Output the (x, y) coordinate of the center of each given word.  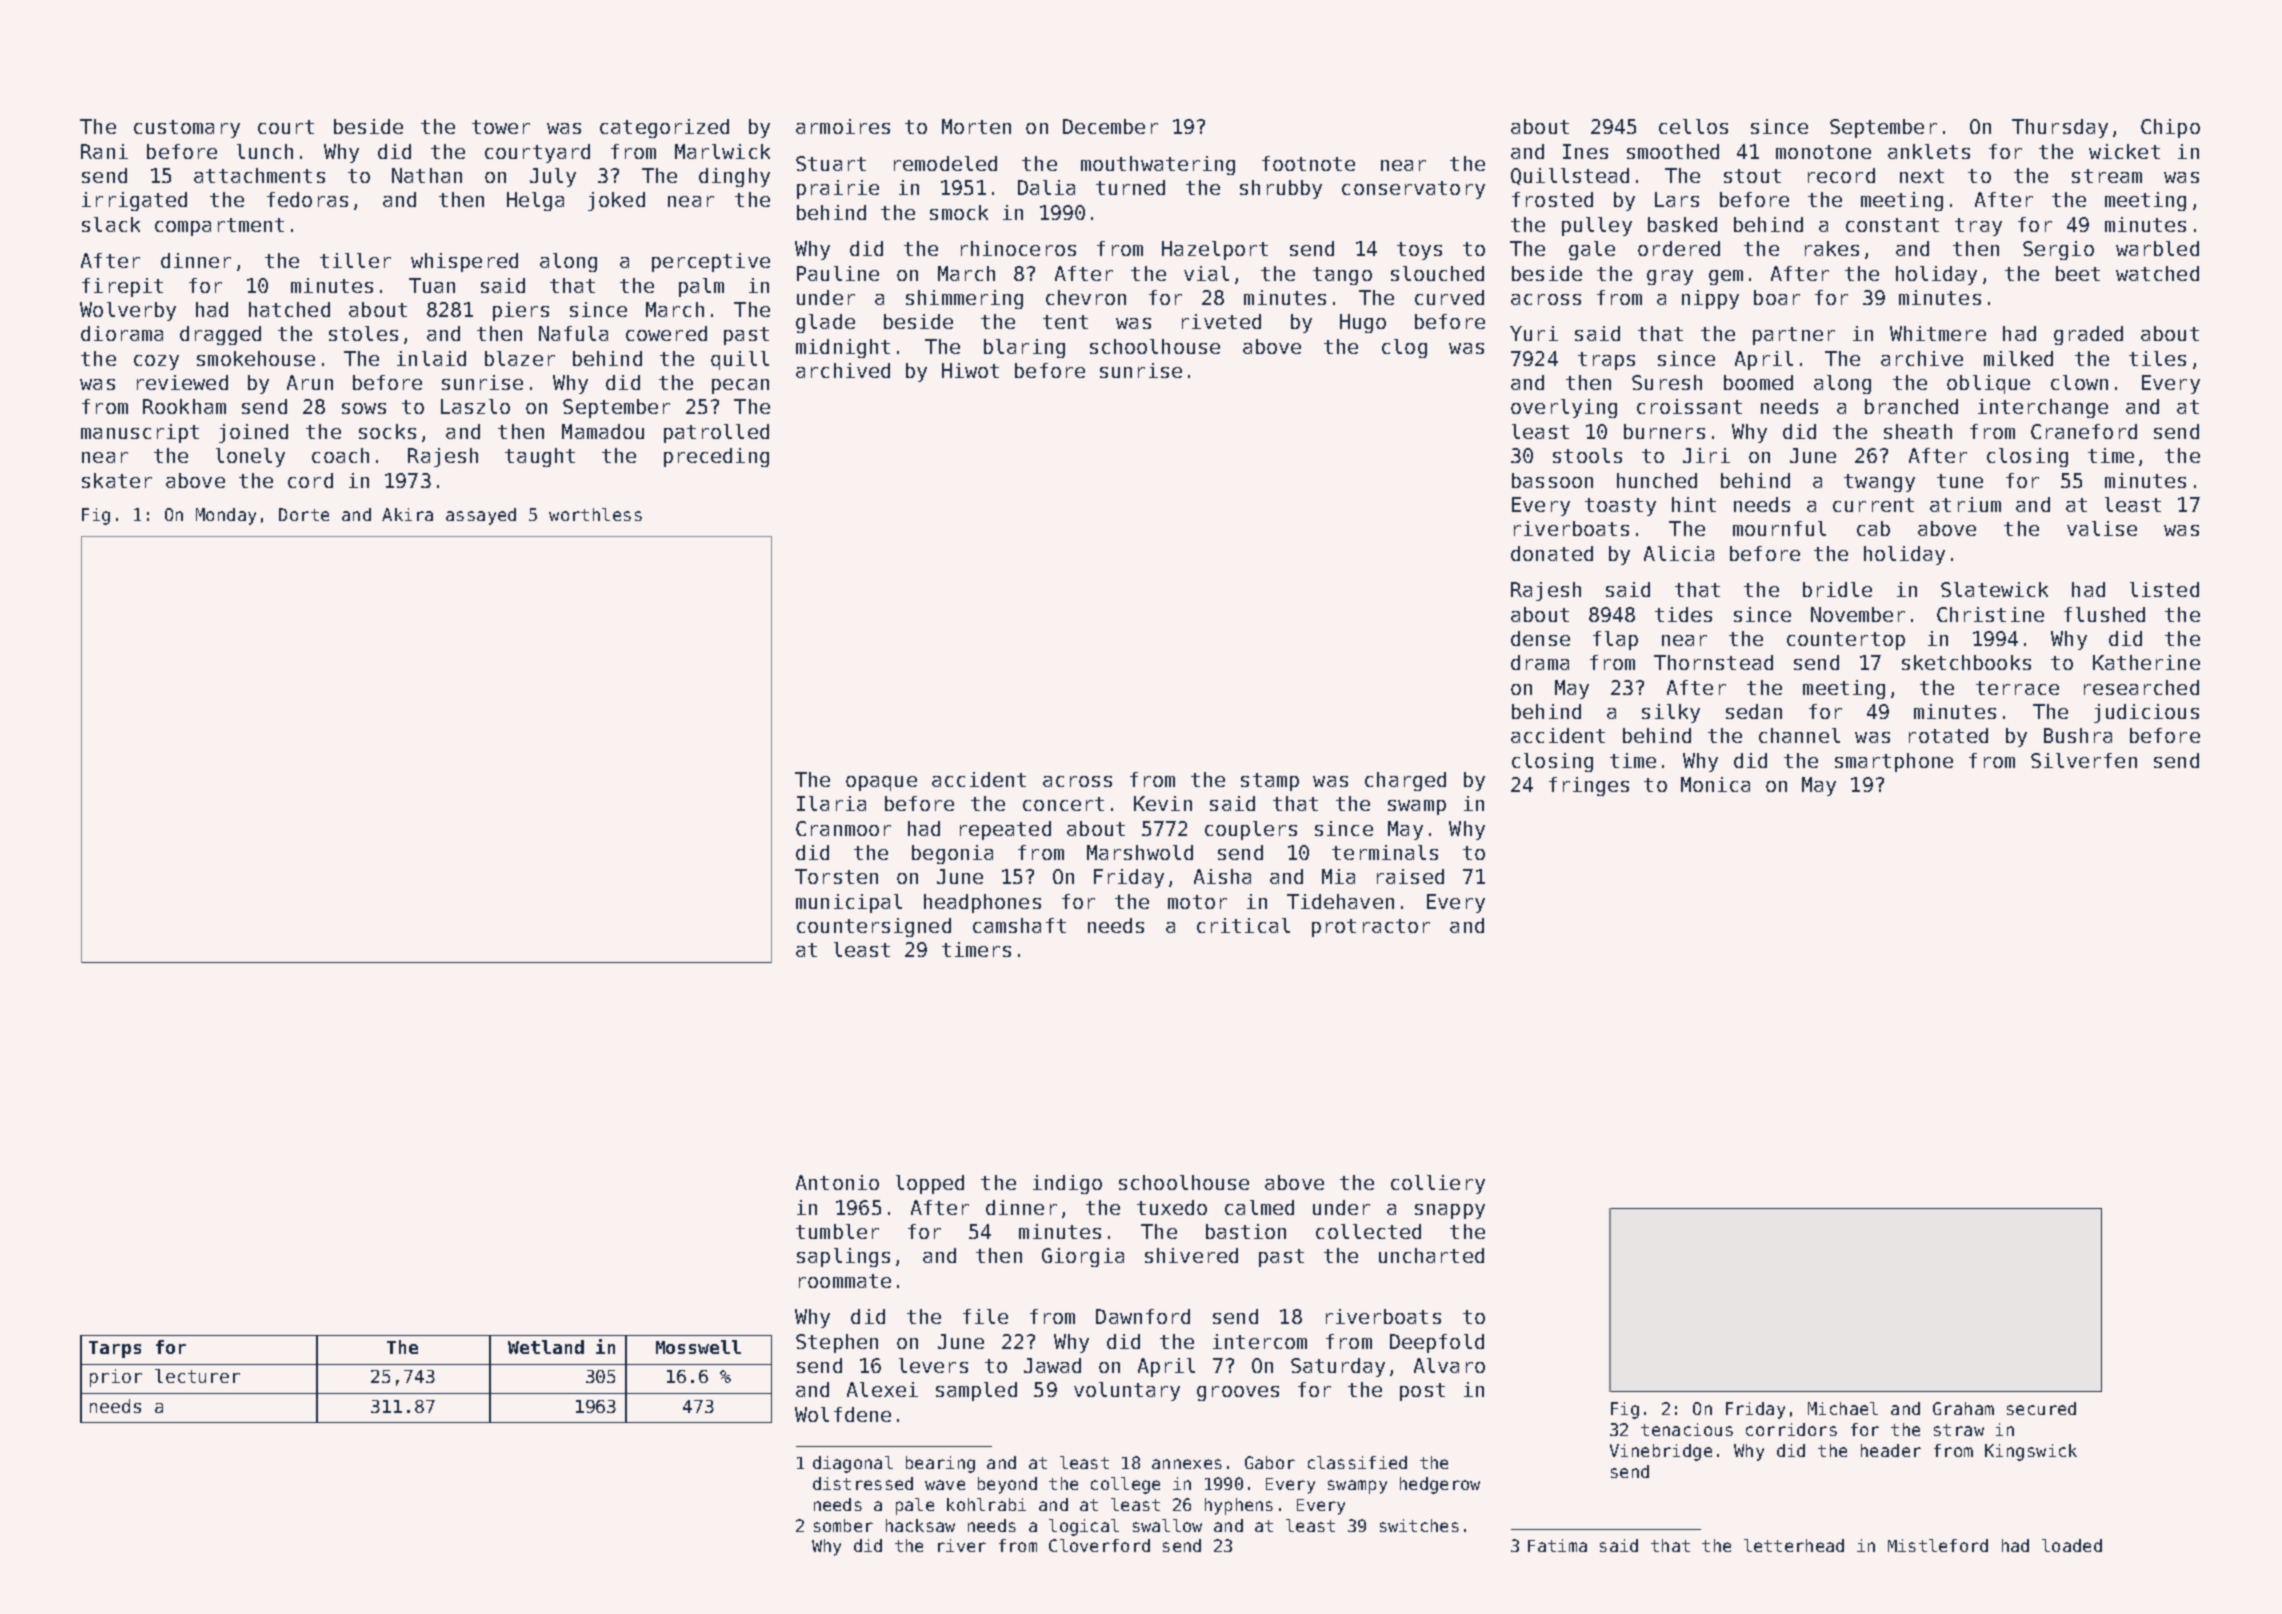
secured (2041, 1408)
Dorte (304, 514)
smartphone (1894, 762)
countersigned (874, 927)
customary (187, 129)
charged (1405, 781)
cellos (1693, 126)
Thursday (2060, 128)
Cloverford (1099, 1545)
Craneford (2084, 431)
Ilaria (831, 803)
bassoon (1552, 480)
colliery (1438, 1184)
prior (116, 1378)
